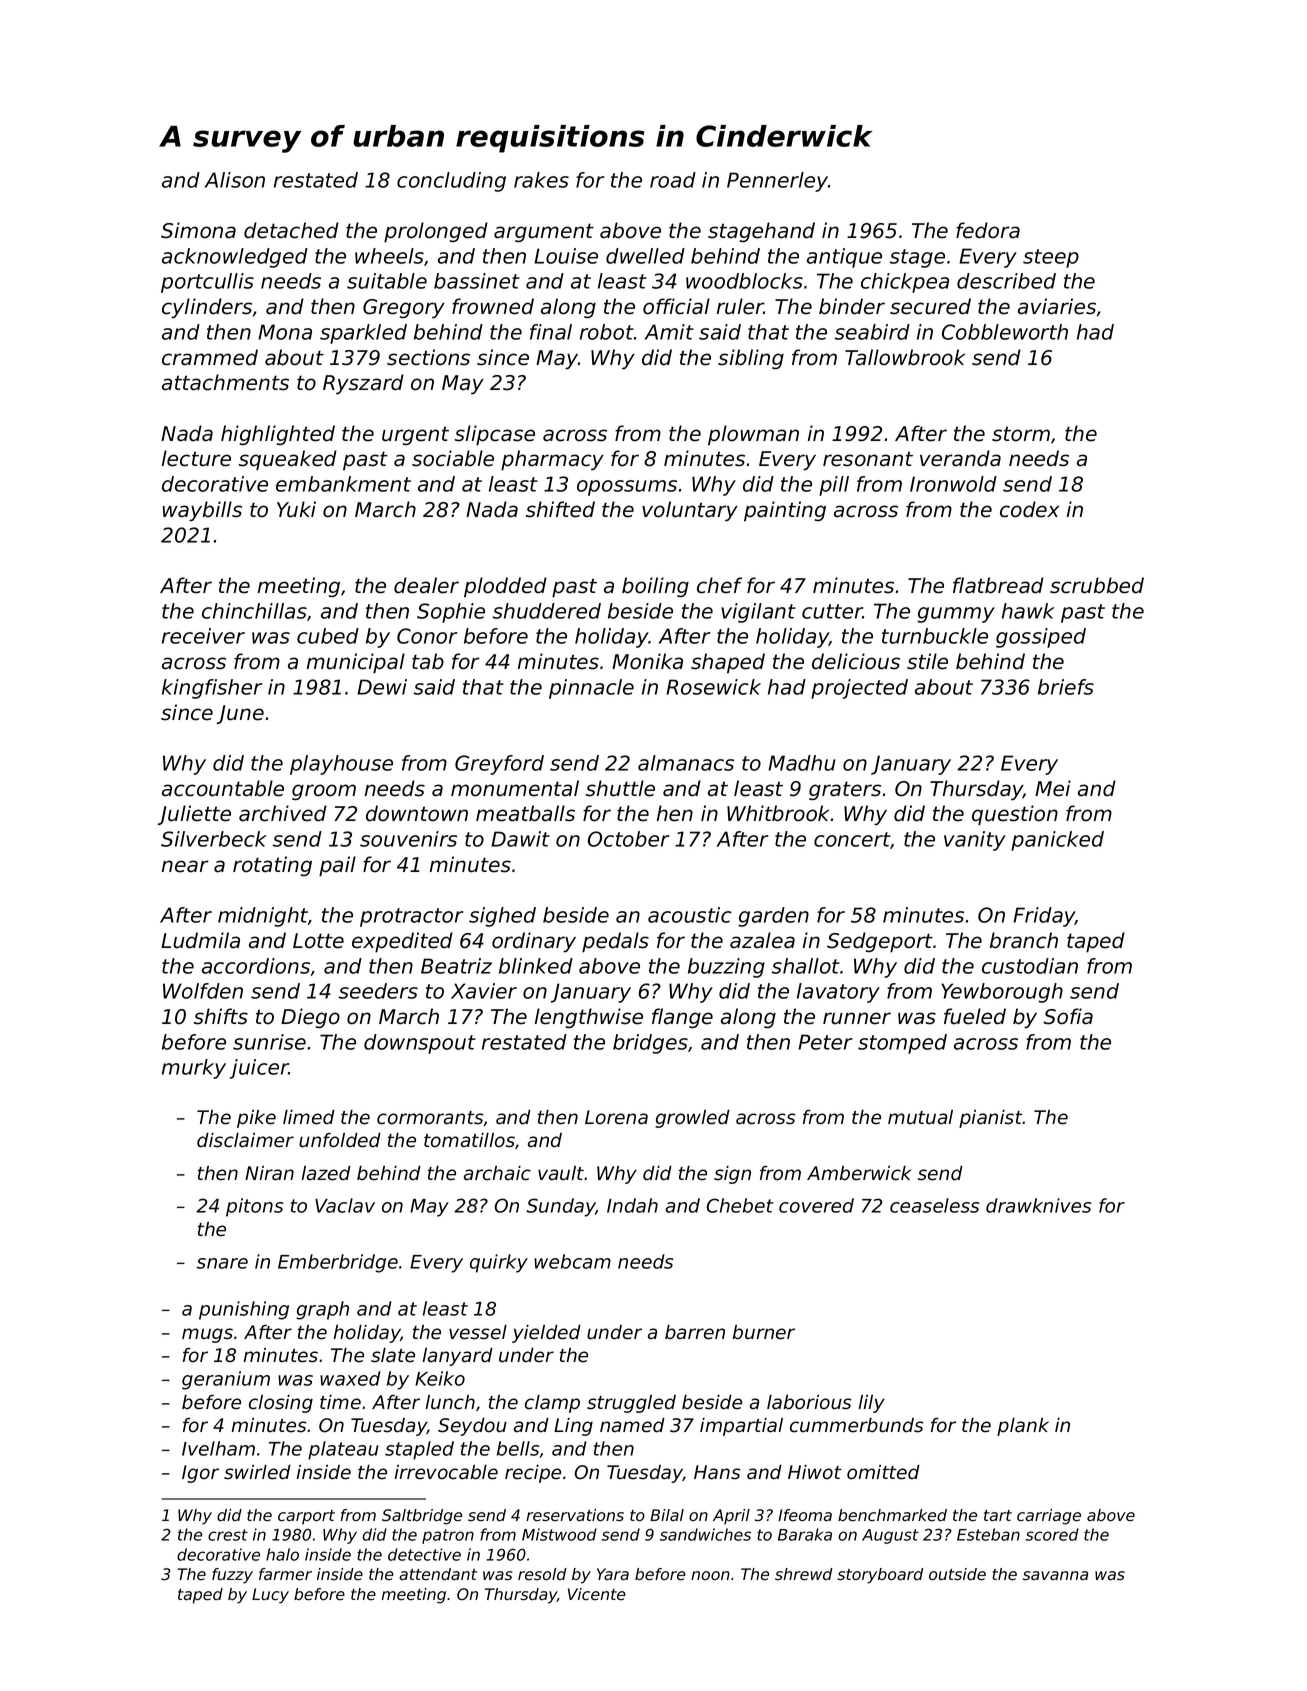 This document has height=1691, width=1307. I want to click on irrevocable, so click(446, 1472).
